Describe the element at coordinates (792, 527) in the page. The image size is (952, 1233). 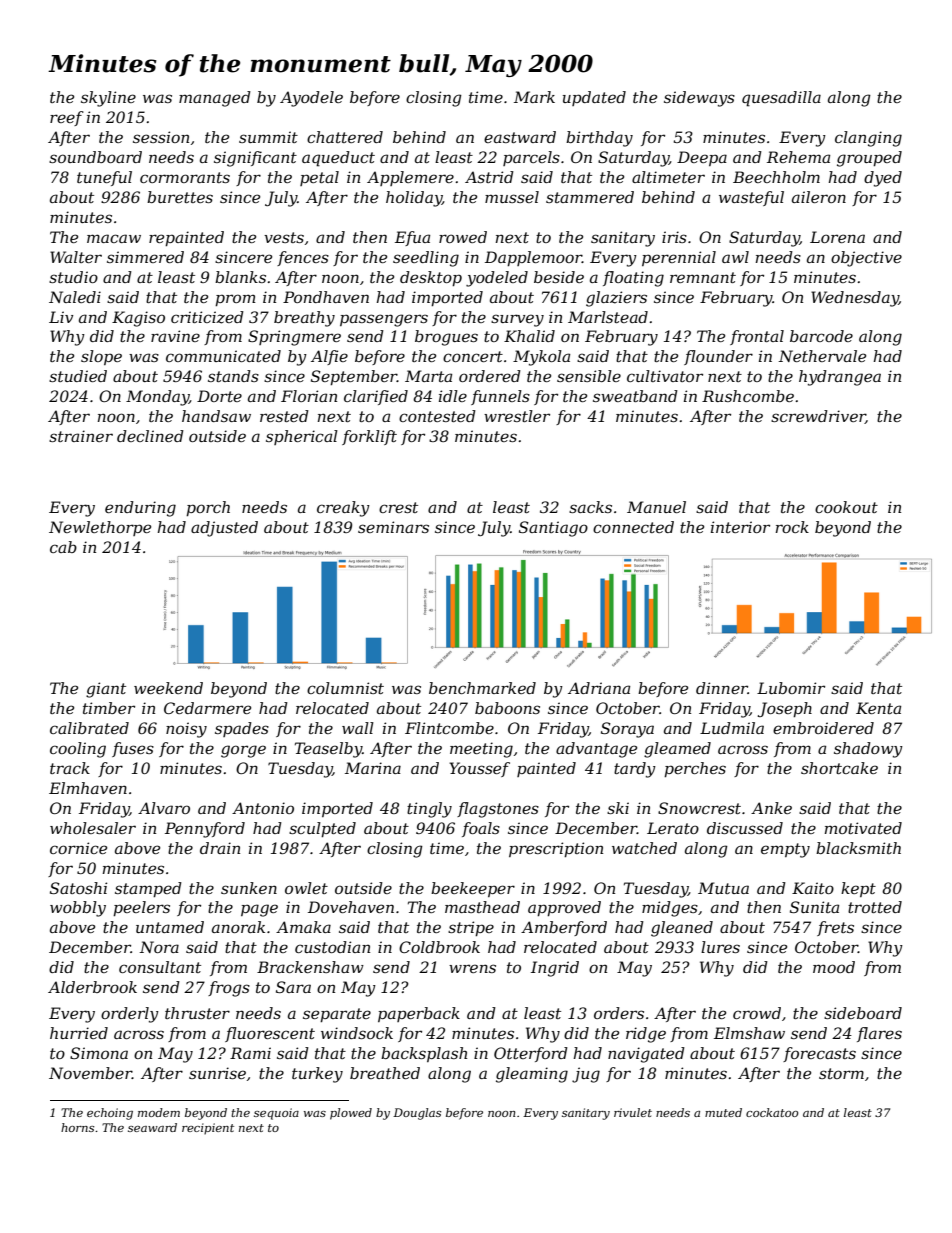
I see `rock` at that location.
